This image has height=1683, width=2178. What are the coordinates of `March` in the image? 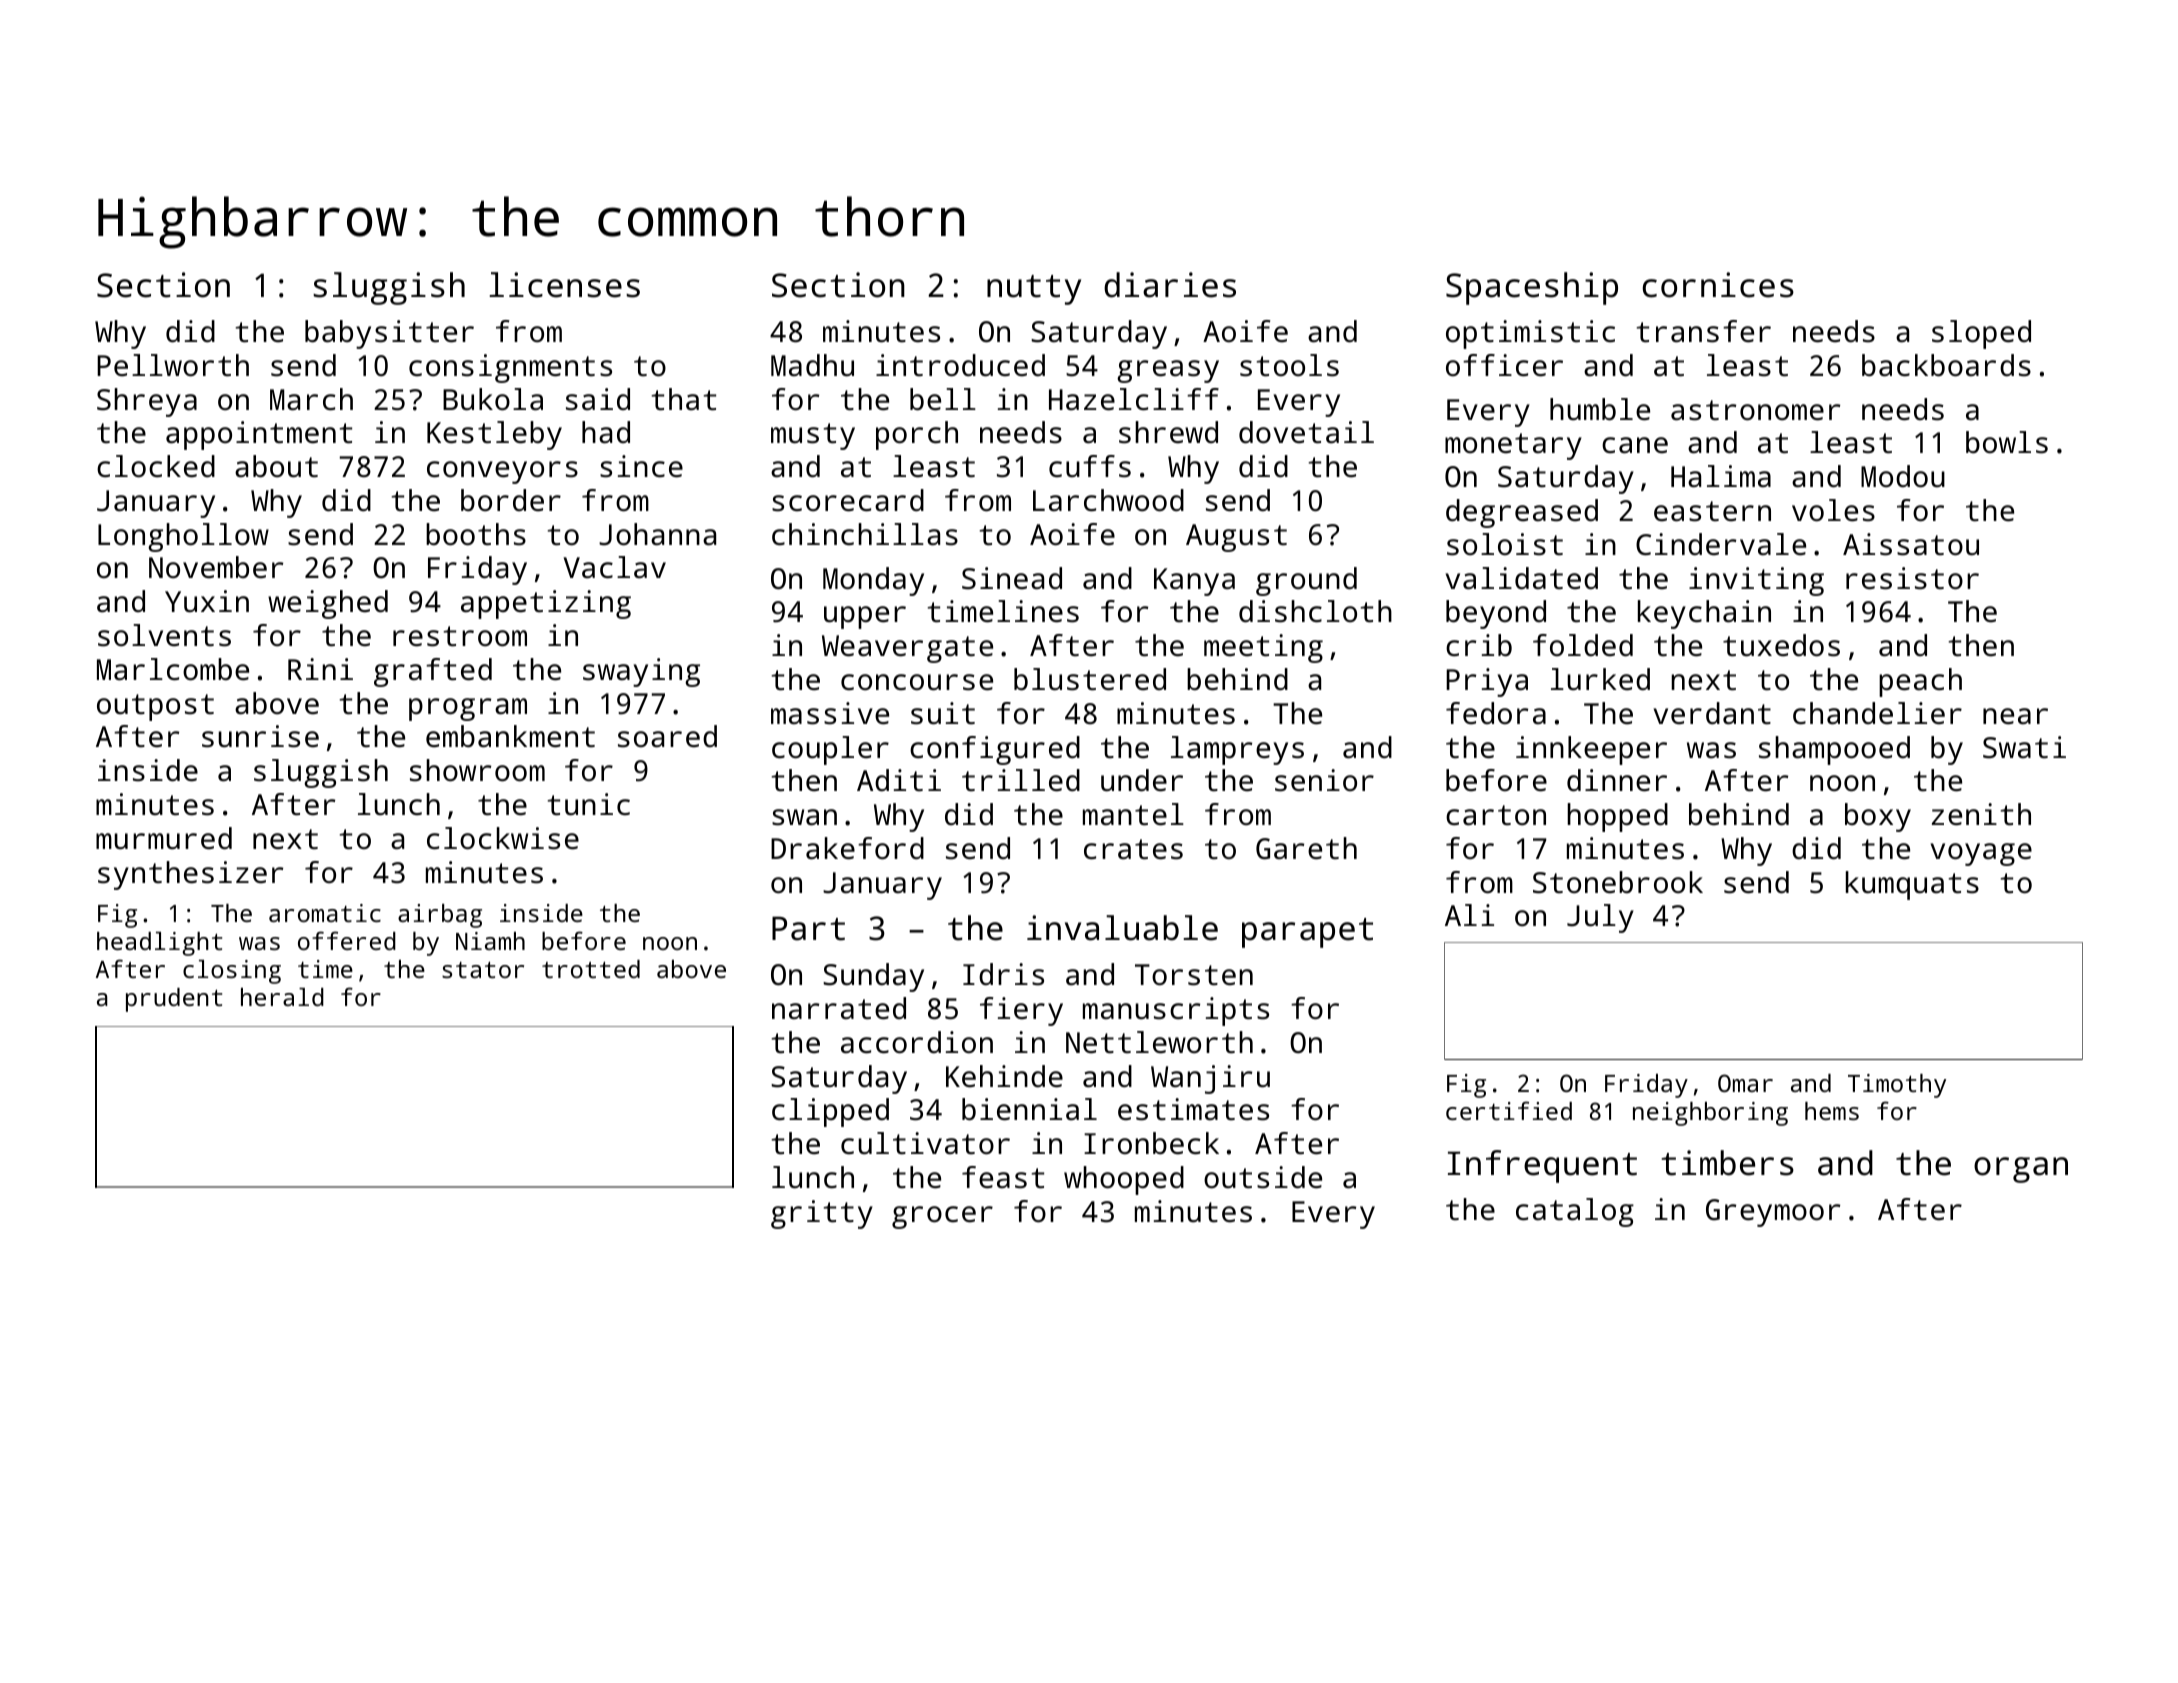 It's located at (311, 399).
